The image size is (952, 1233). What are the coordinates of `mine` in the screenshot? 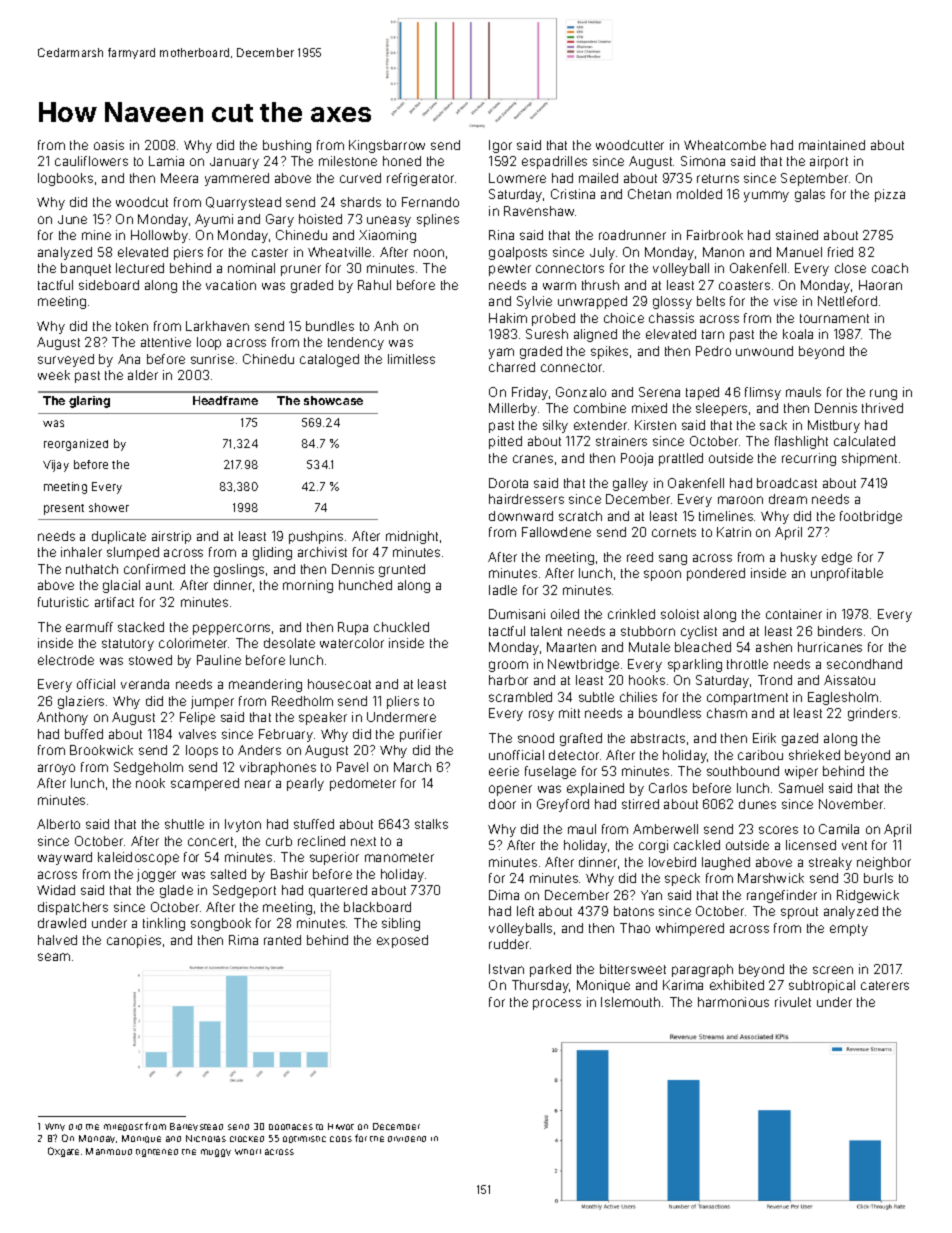 It's located at (96, 235).
